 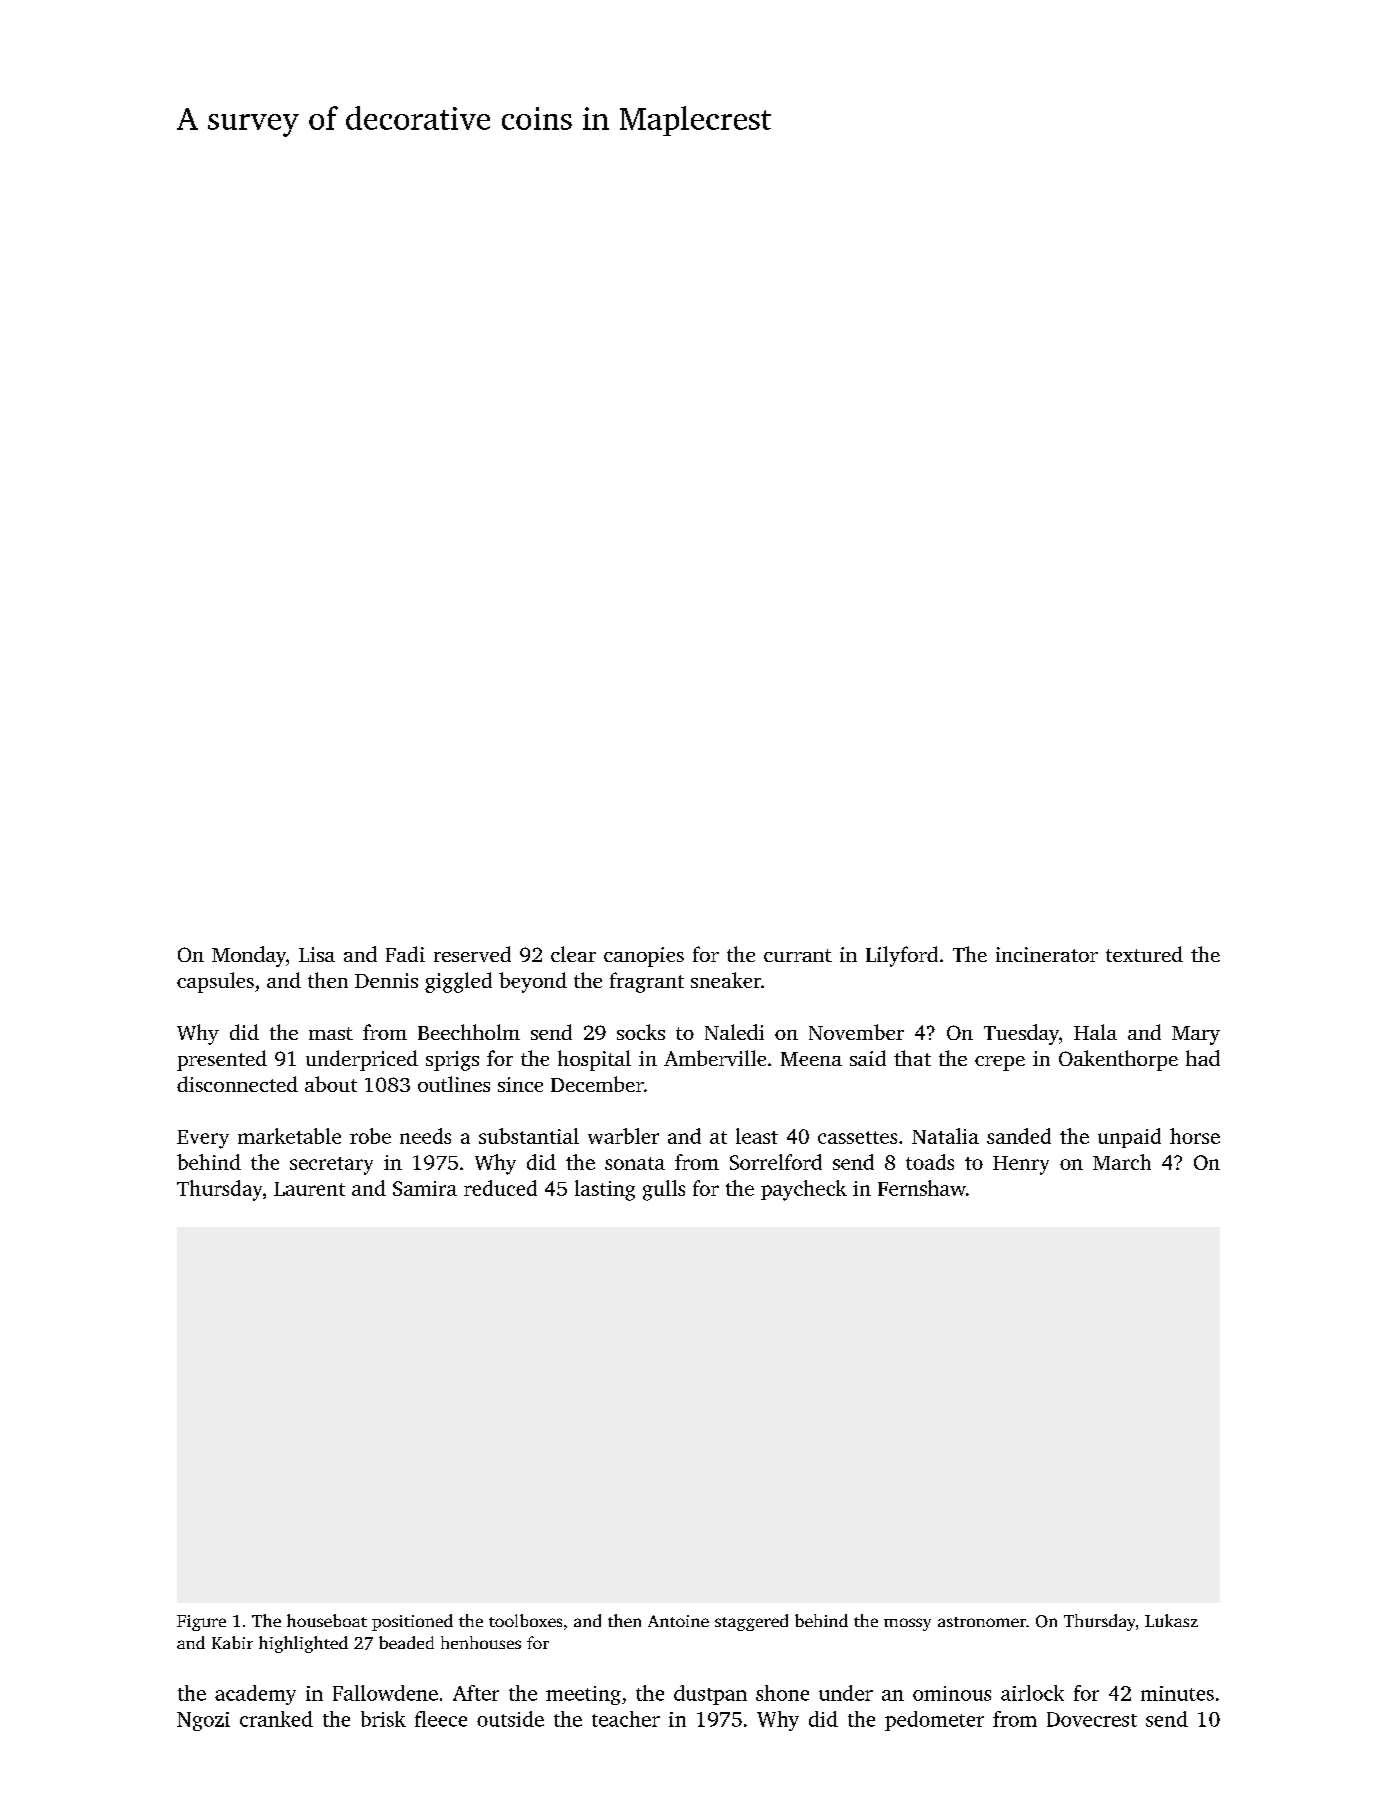 I want to click on Henry, so click(x=1021, y=1165).
